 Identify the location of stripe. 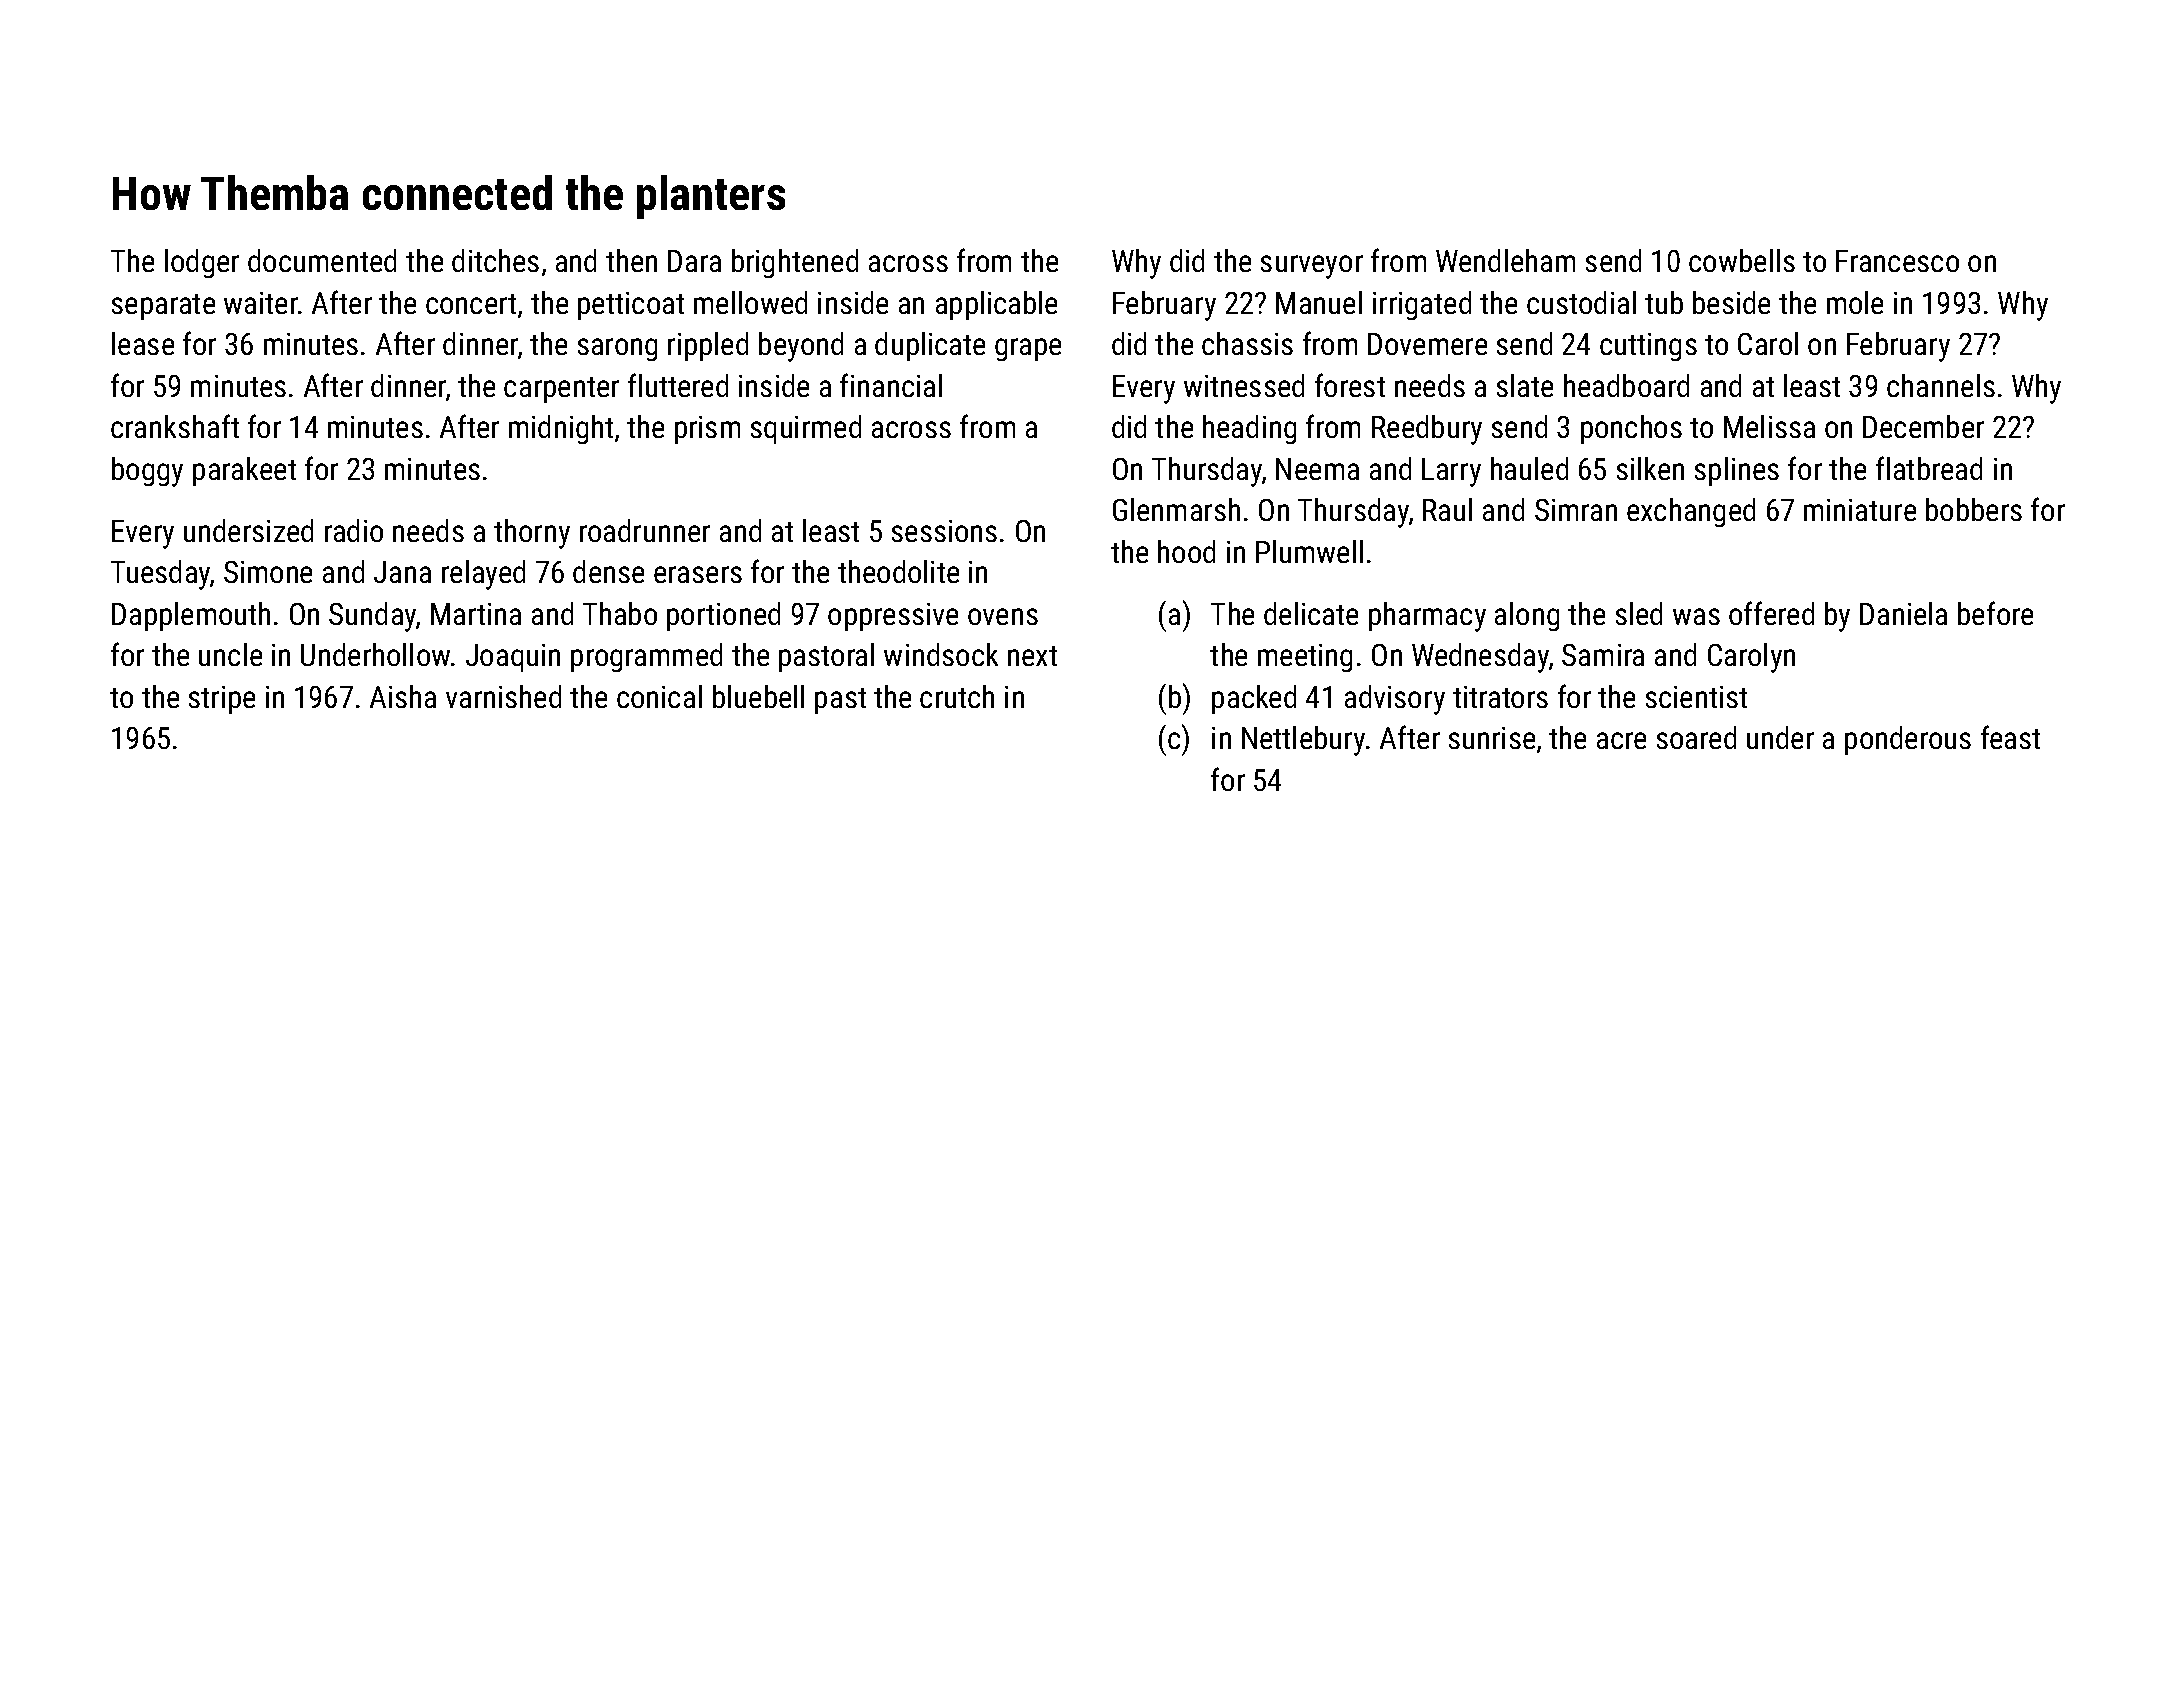
(222, 700).
